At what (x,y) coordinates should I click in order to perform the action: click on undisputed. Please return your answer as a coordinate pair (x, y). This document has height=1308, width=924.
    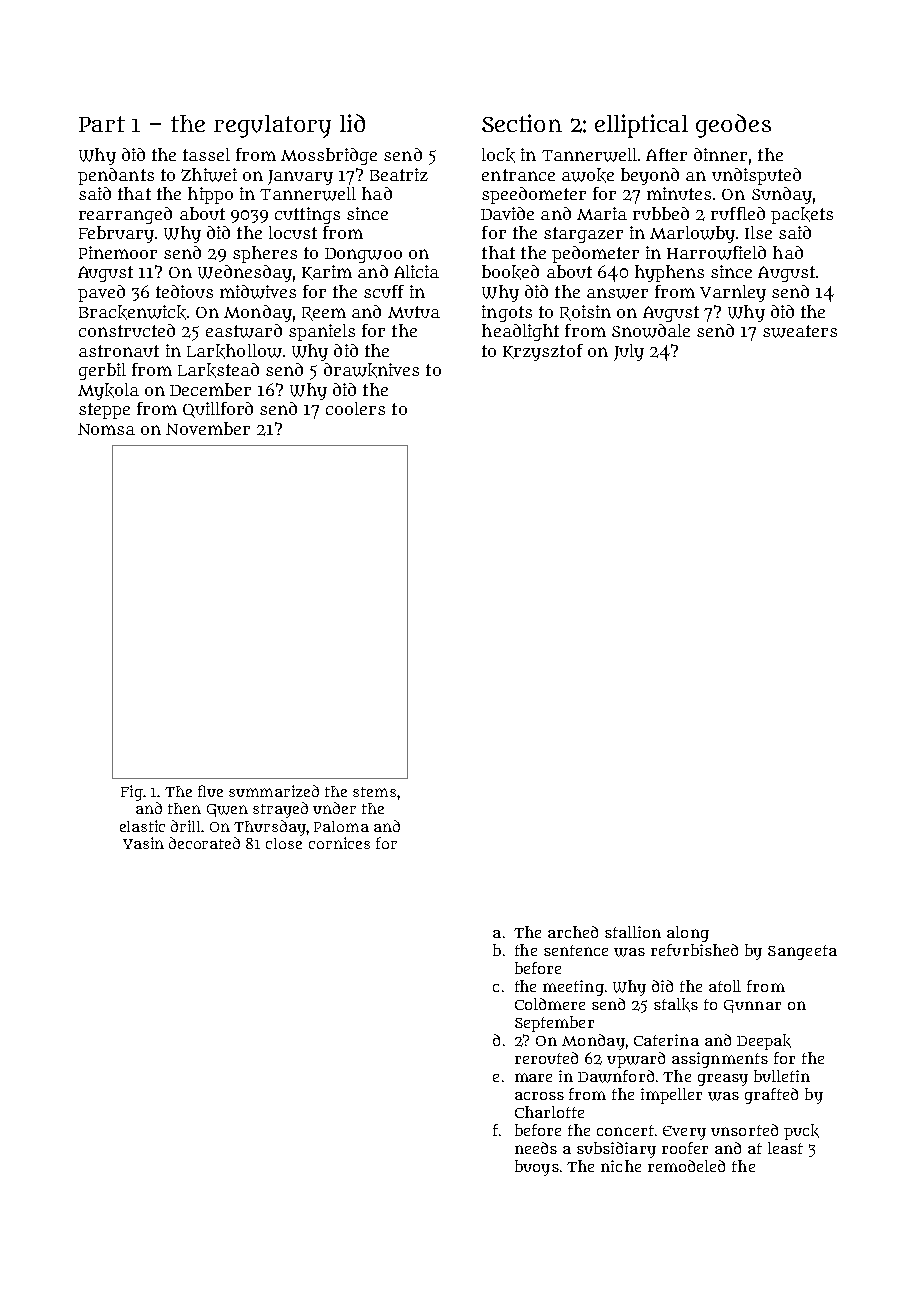
    Looking at the image, I should click on (756, 176).
